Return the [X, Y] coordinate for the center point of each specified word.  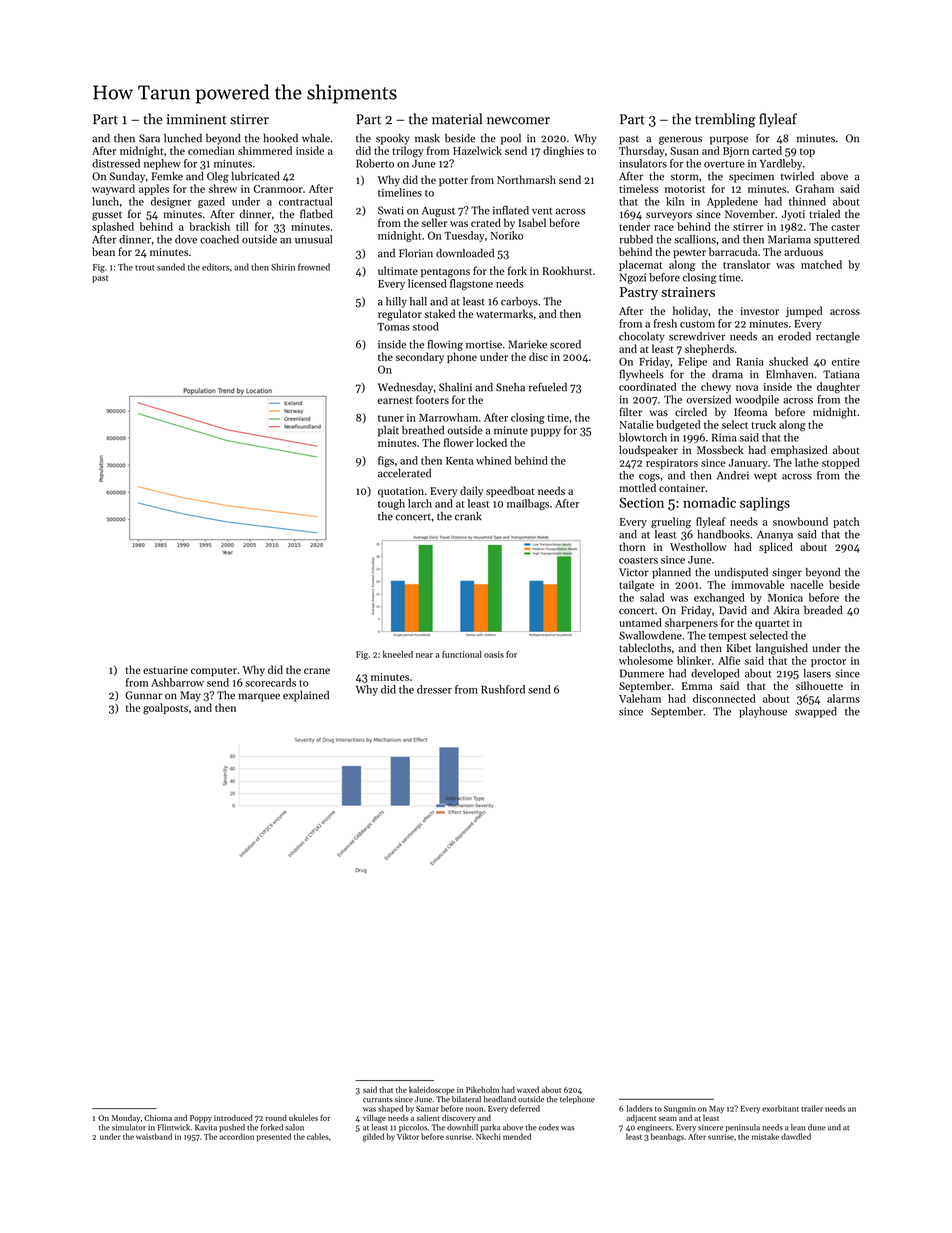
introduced [233, 1117]
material [457, 119]
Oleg [218, 177]
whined [493, 460]
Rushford [503, 689]
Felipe [693, 362]
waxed [528, 1089]
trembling [725, 120]
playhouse [763, 712]
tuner [391, 418]
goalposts [165, 709]
